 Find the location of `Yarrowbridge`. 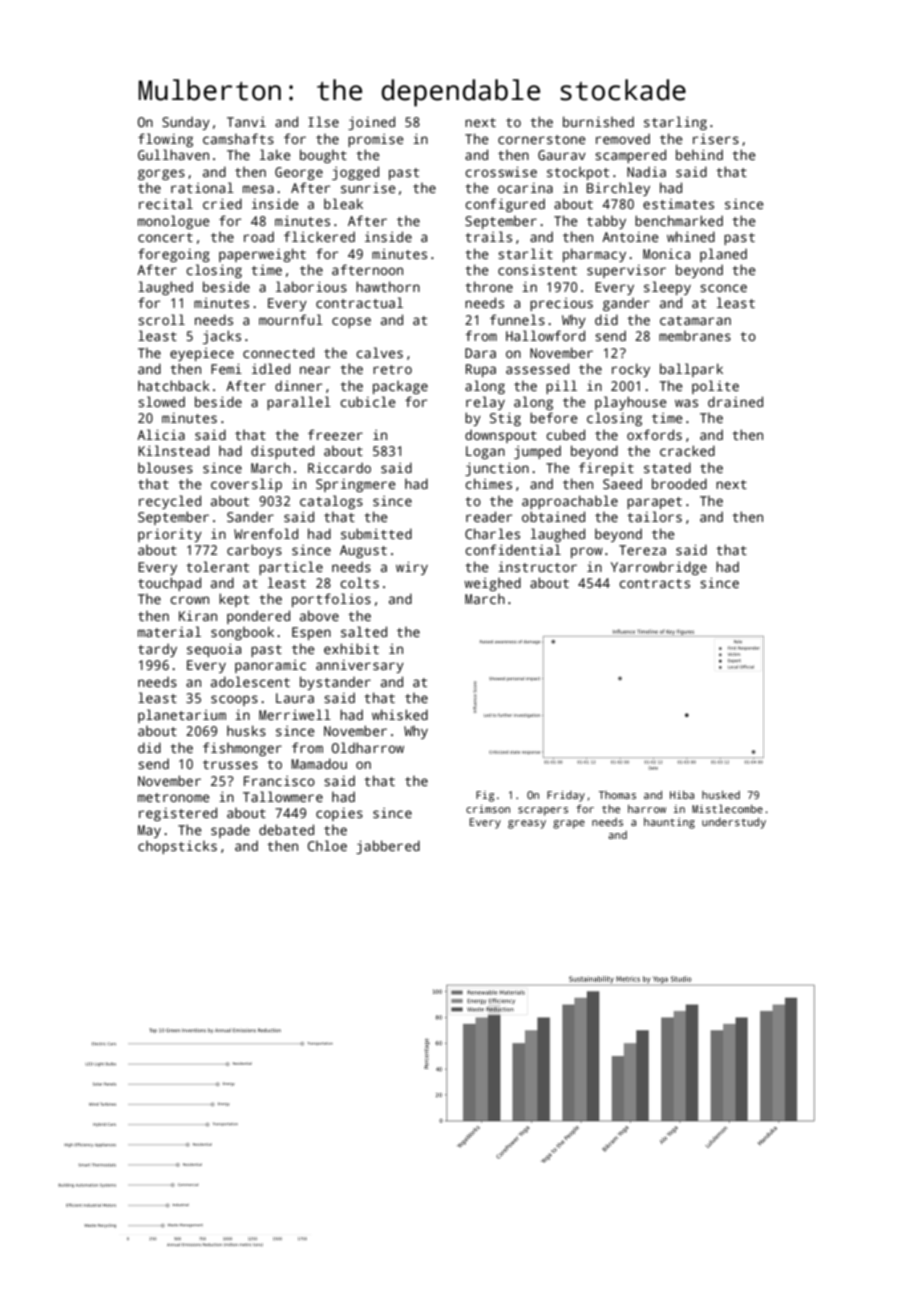

Yarrowbridge is located at coordinates (659, 568).
